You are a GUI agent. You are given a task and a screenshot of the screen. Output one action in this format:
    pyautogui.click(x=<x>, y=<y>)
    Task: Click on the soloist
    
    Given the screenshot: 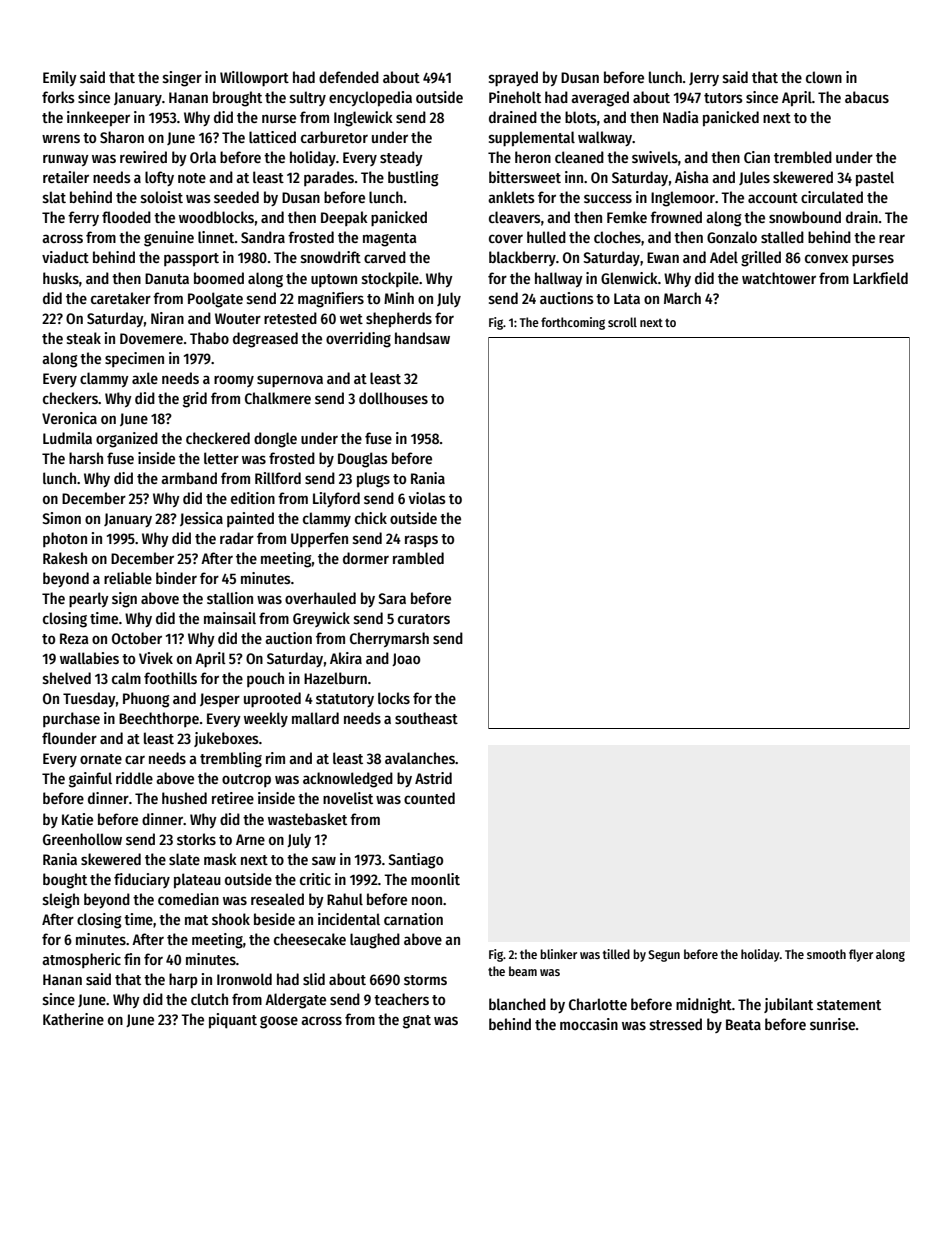 What is the action you would take?
    pyautogui.click(x=162, y=197)
